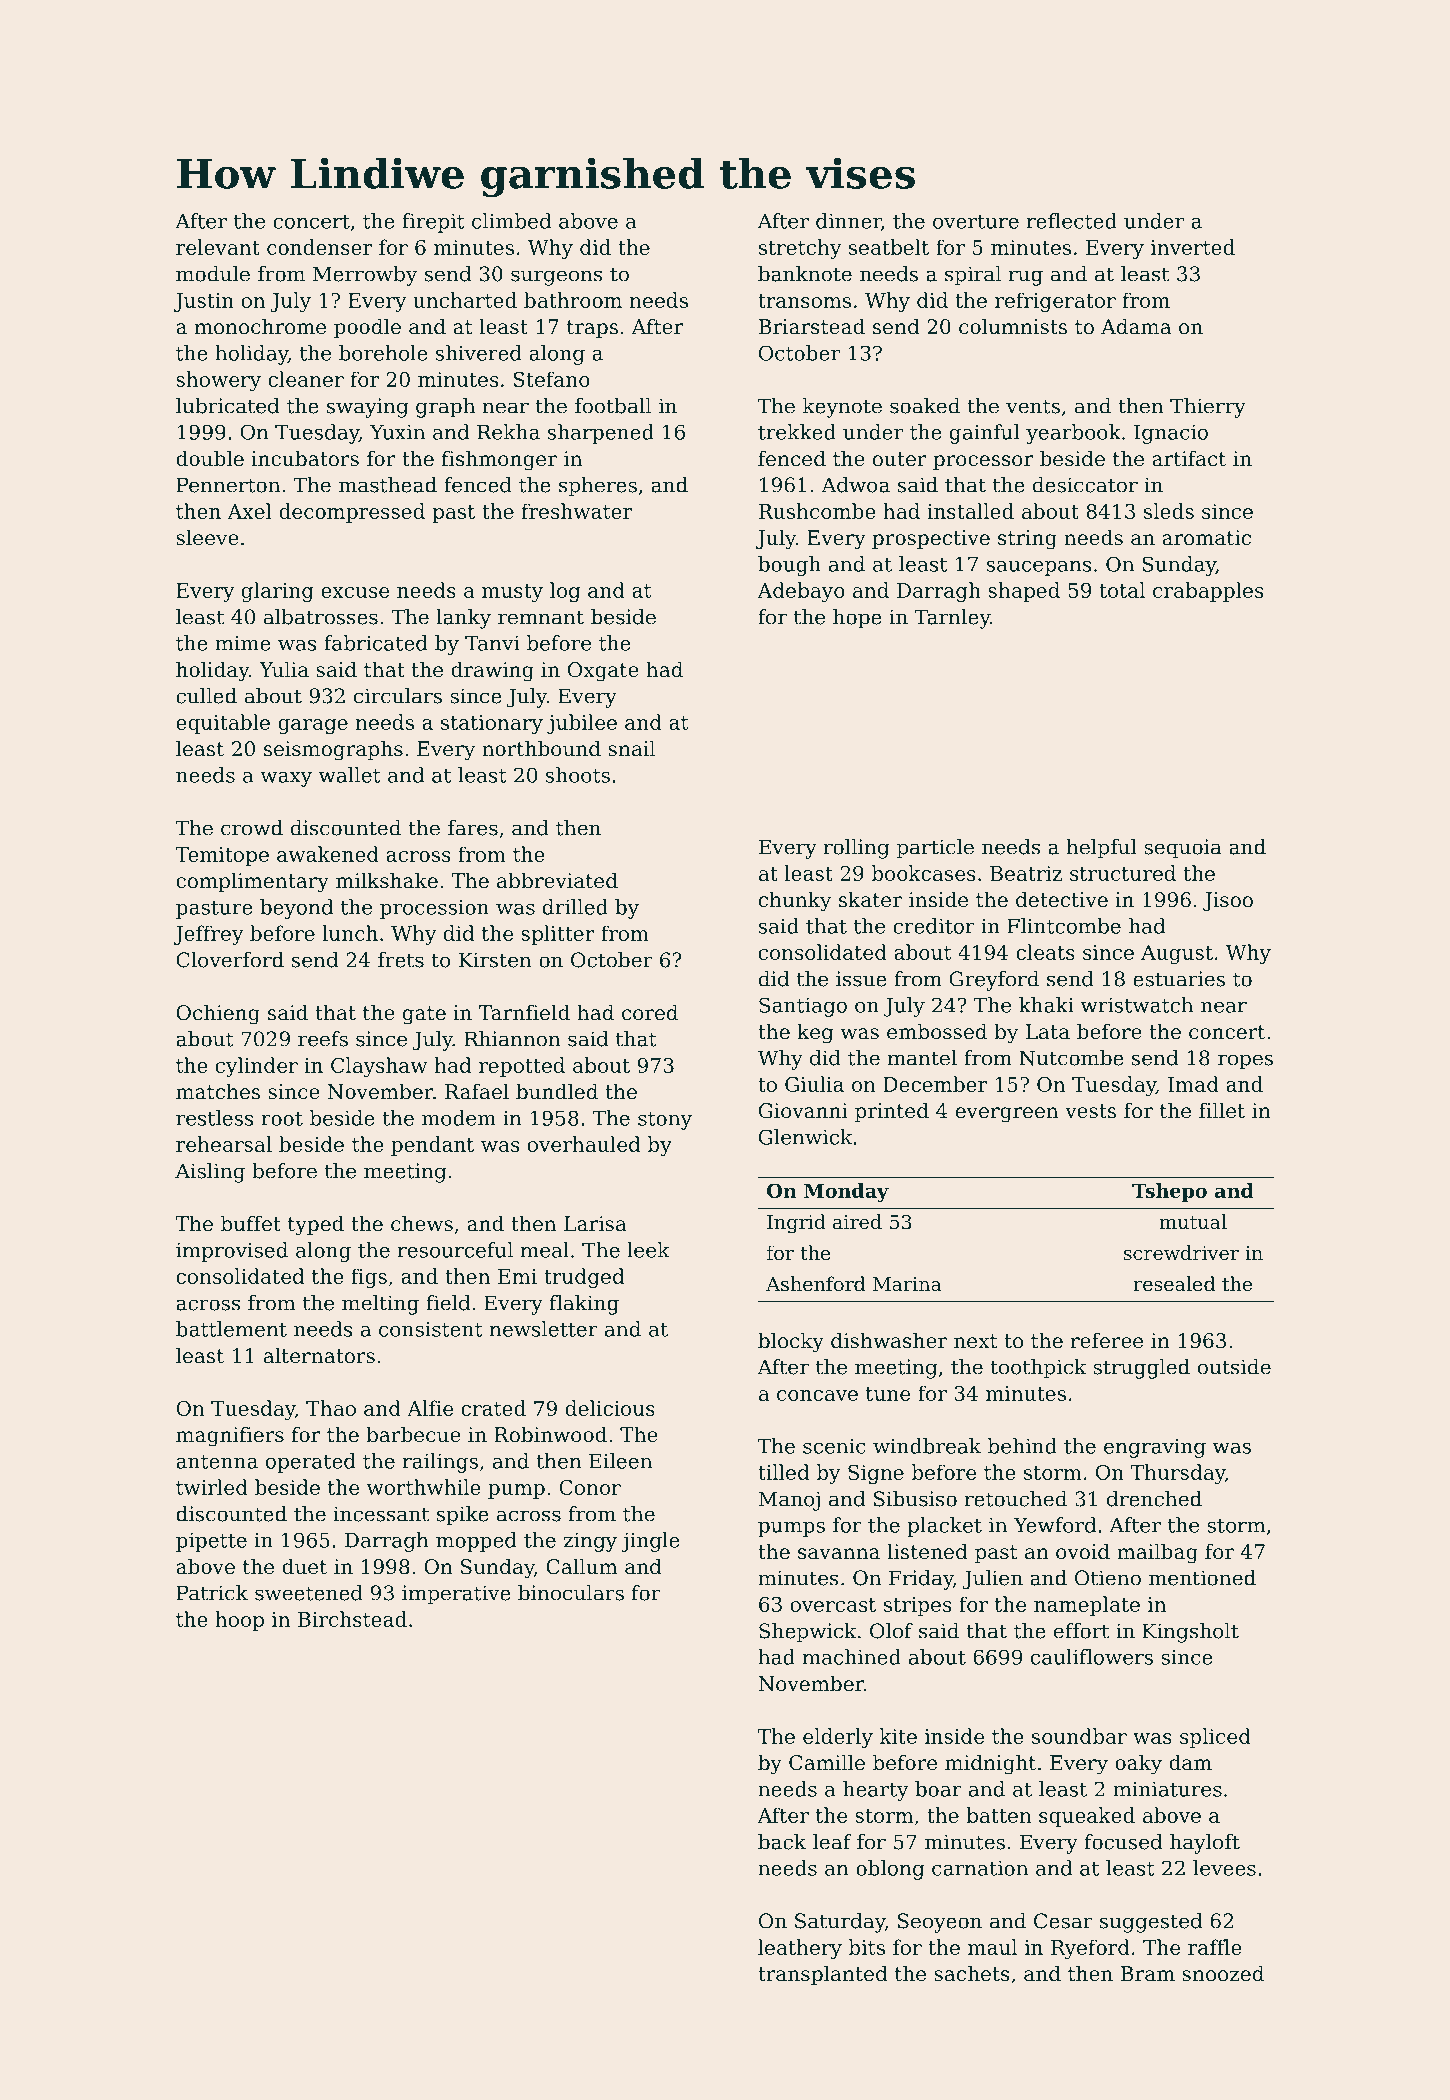  I want to click on worthwhile, so click(424, 1487).
